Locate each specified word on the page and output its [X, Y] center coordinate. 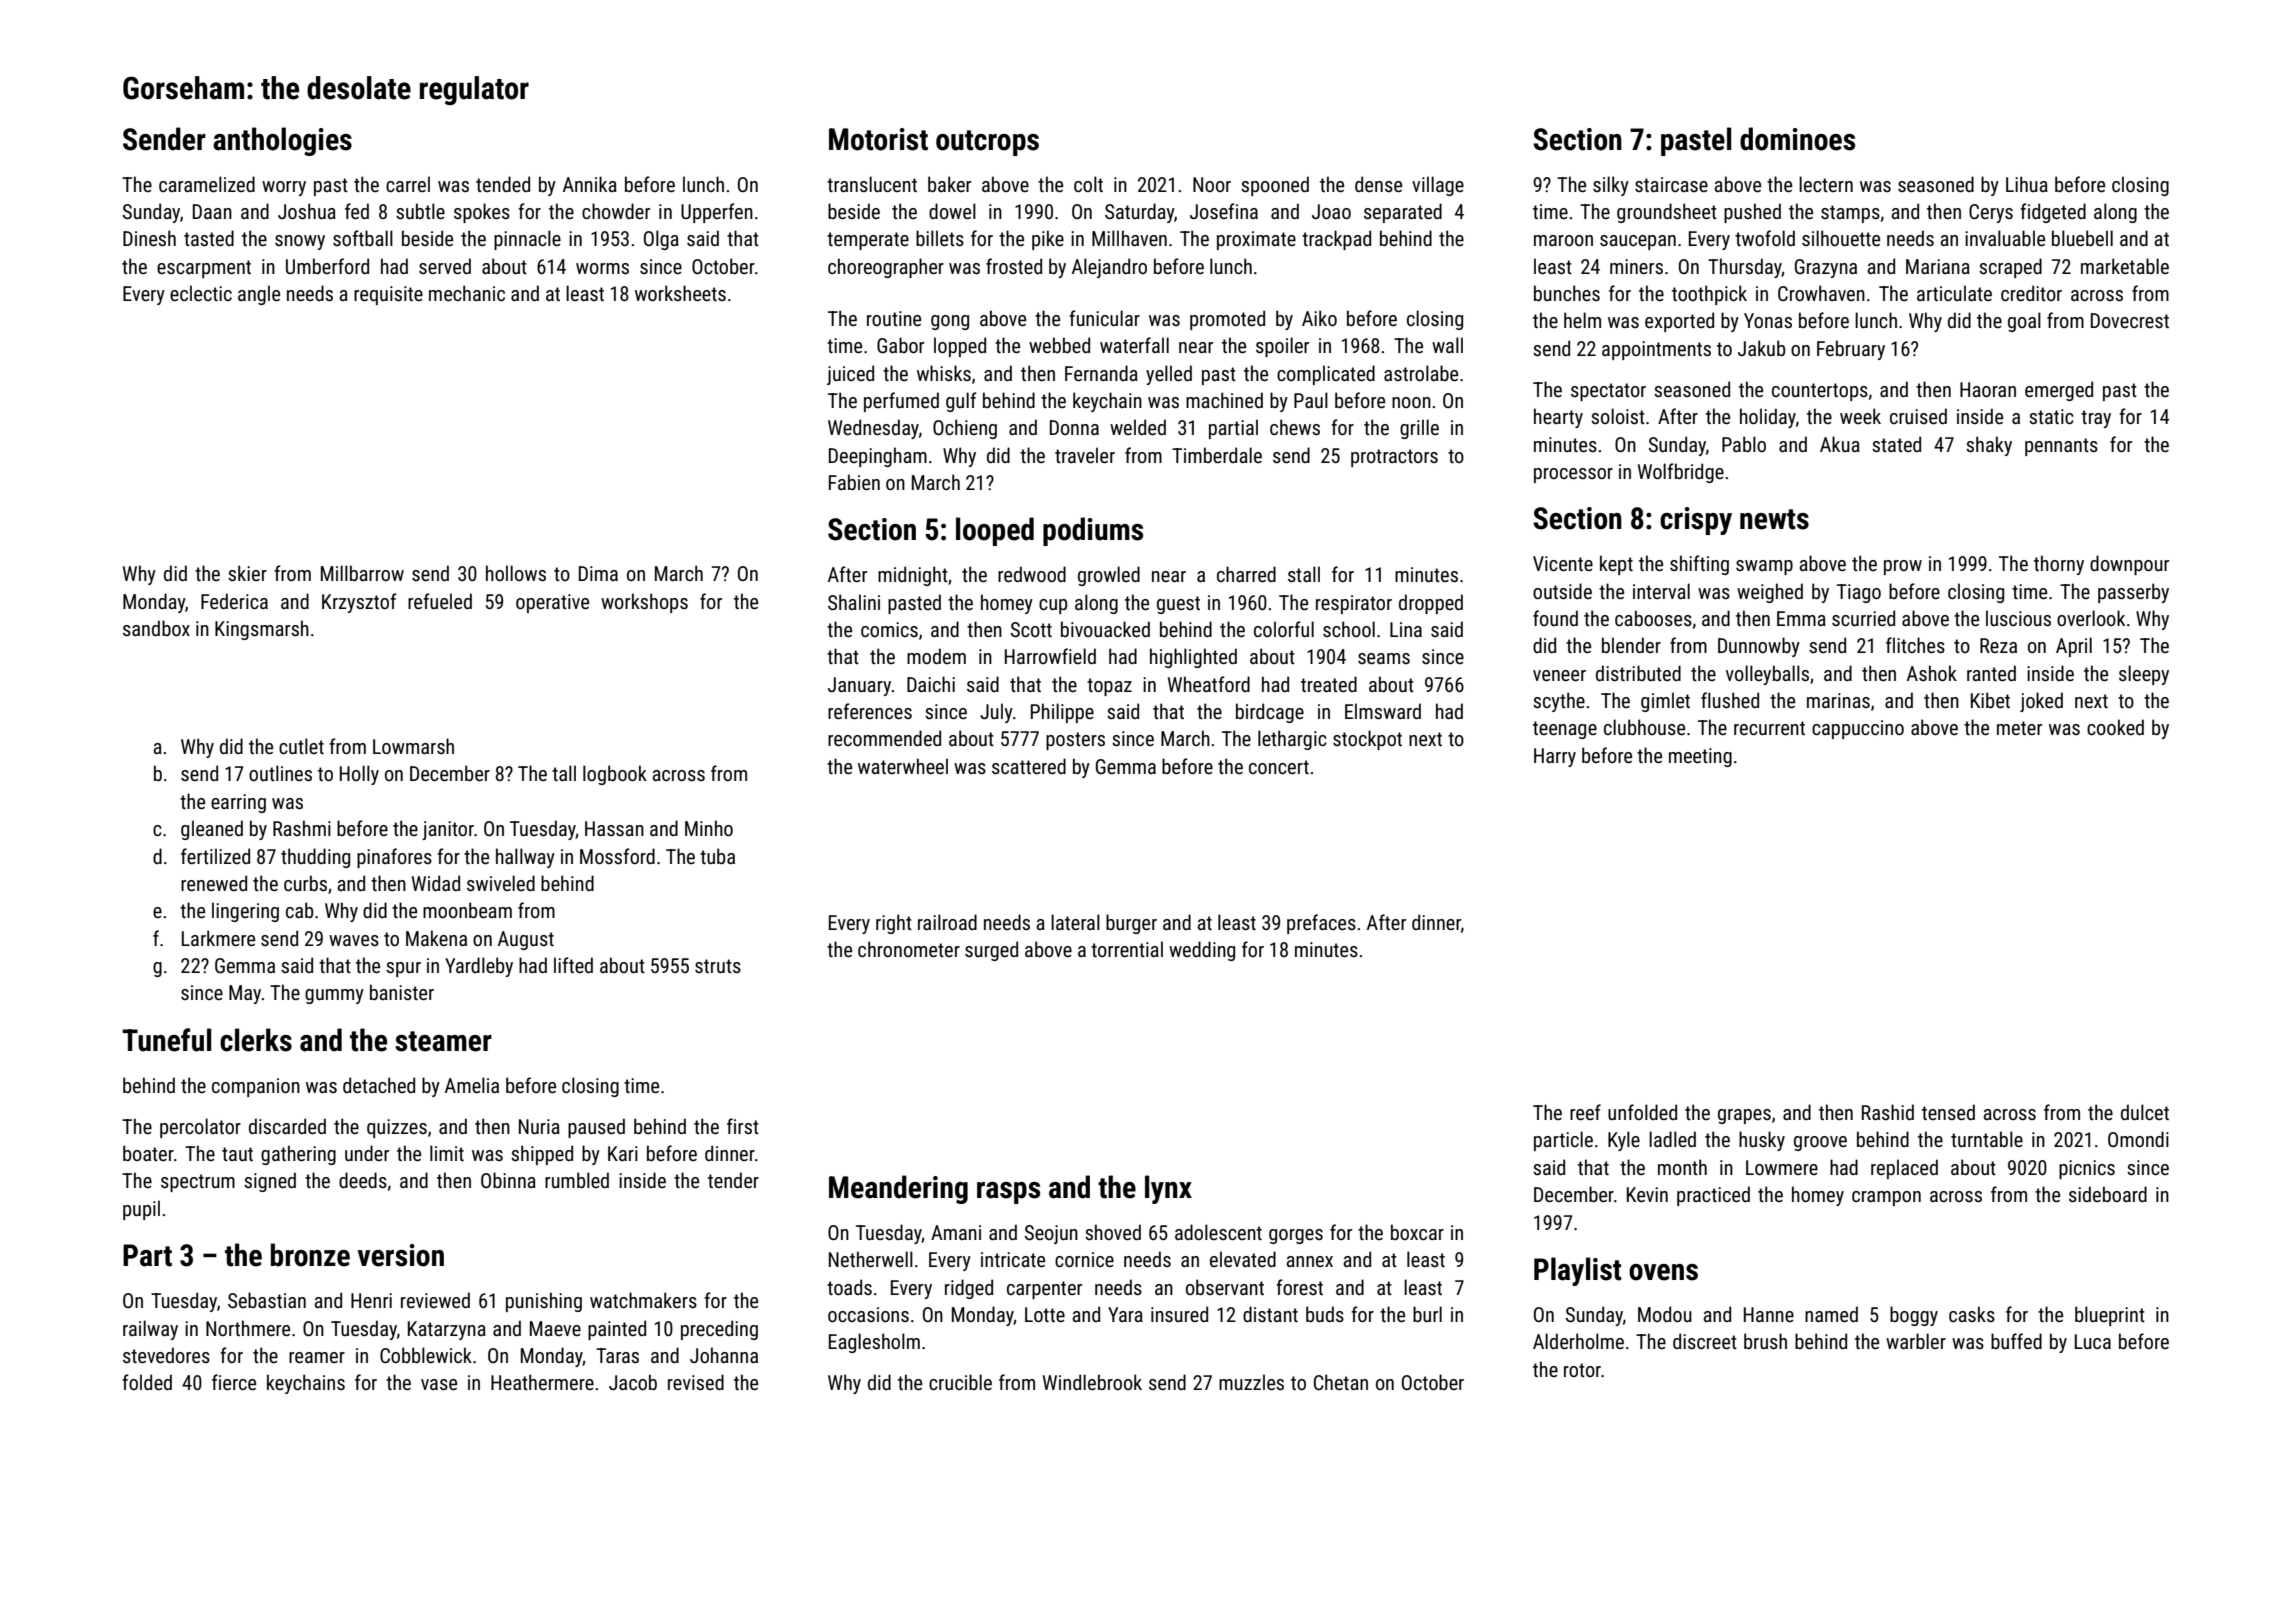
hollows [516, 573]
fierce [234, 1382]
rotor [1582, 1370]
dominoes [1797, 139]
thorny [2059, 565]
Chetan [1341, 1382]
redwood [1032, 574]
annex [1309, 1261]
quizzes [397, 1128]
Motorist [878, 139]
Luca [2093, 1341]
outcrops [987, 143]
